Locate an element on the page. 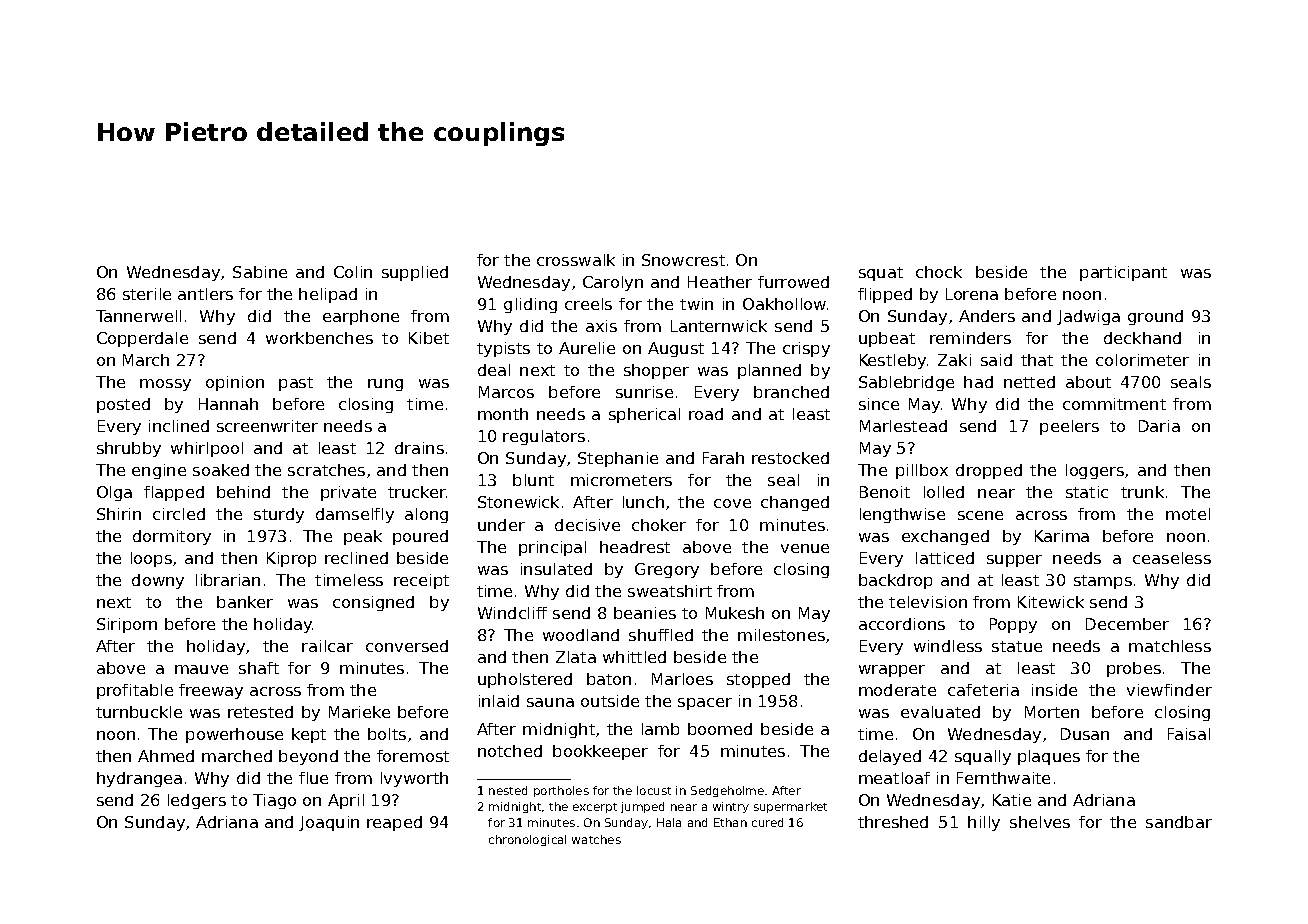  sandbar is located at coordinates (1179, 822).
